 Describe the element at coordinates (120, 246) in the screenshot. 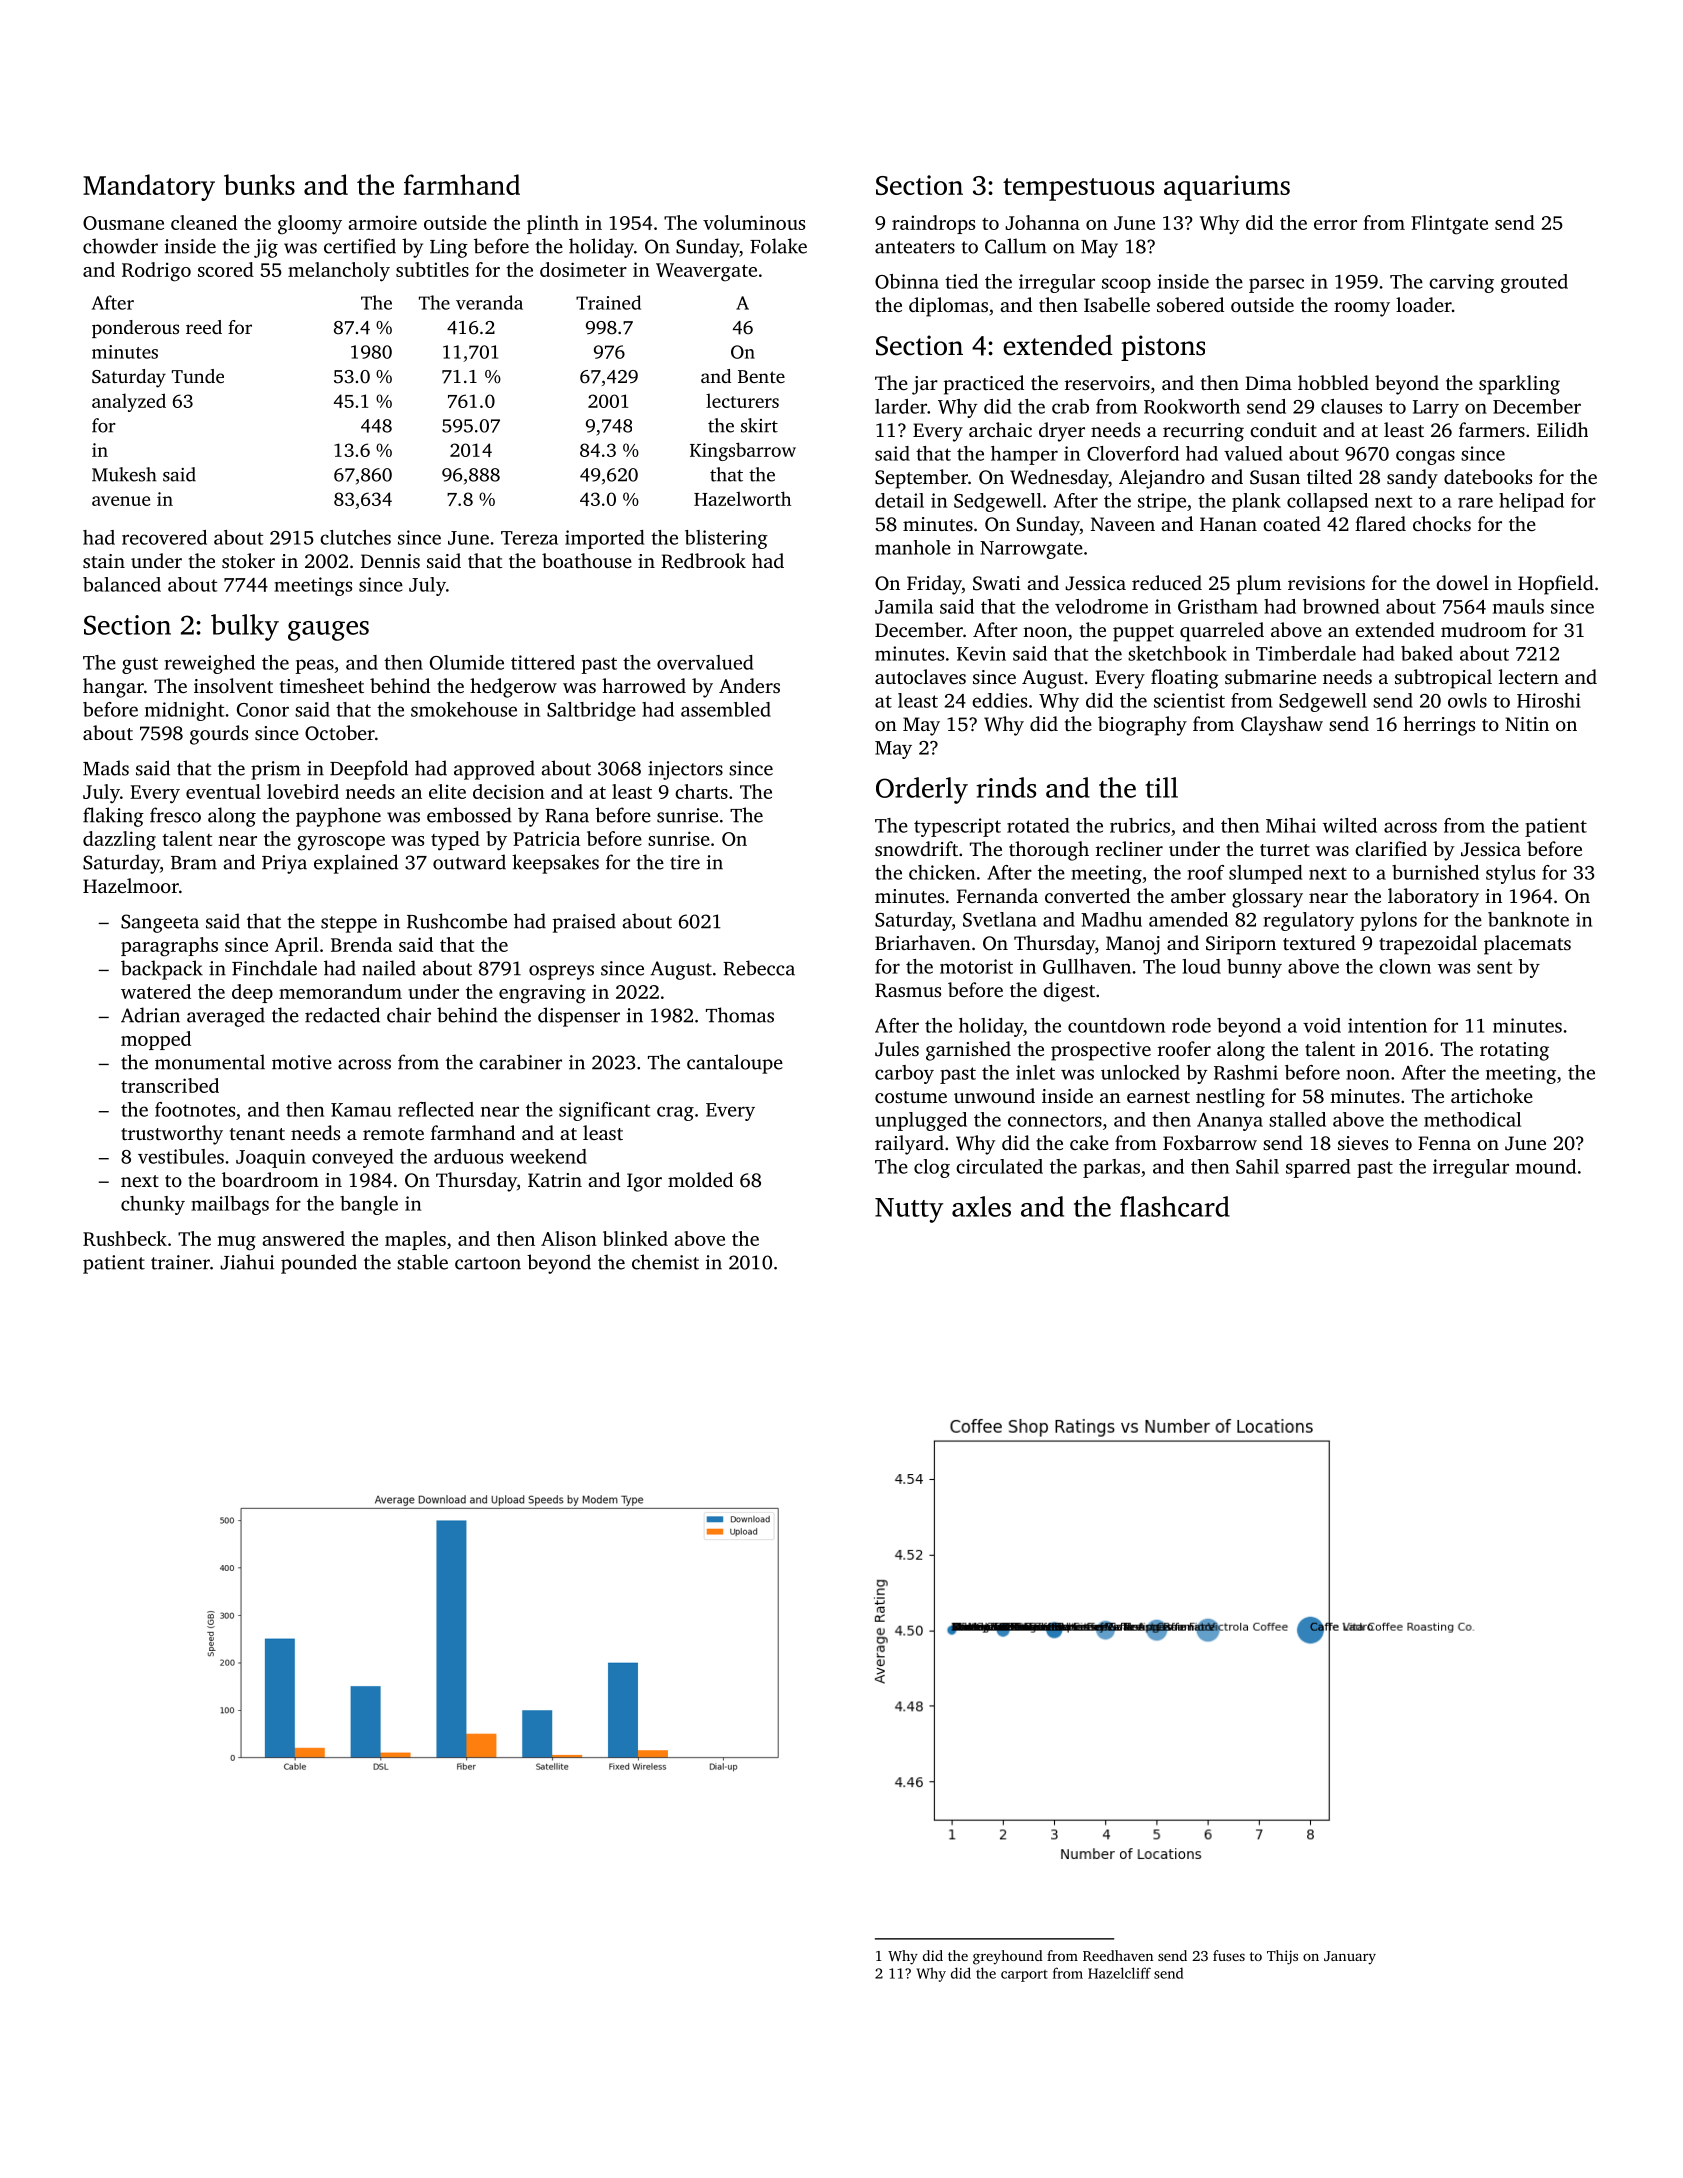

I see `chowder` at that location.
